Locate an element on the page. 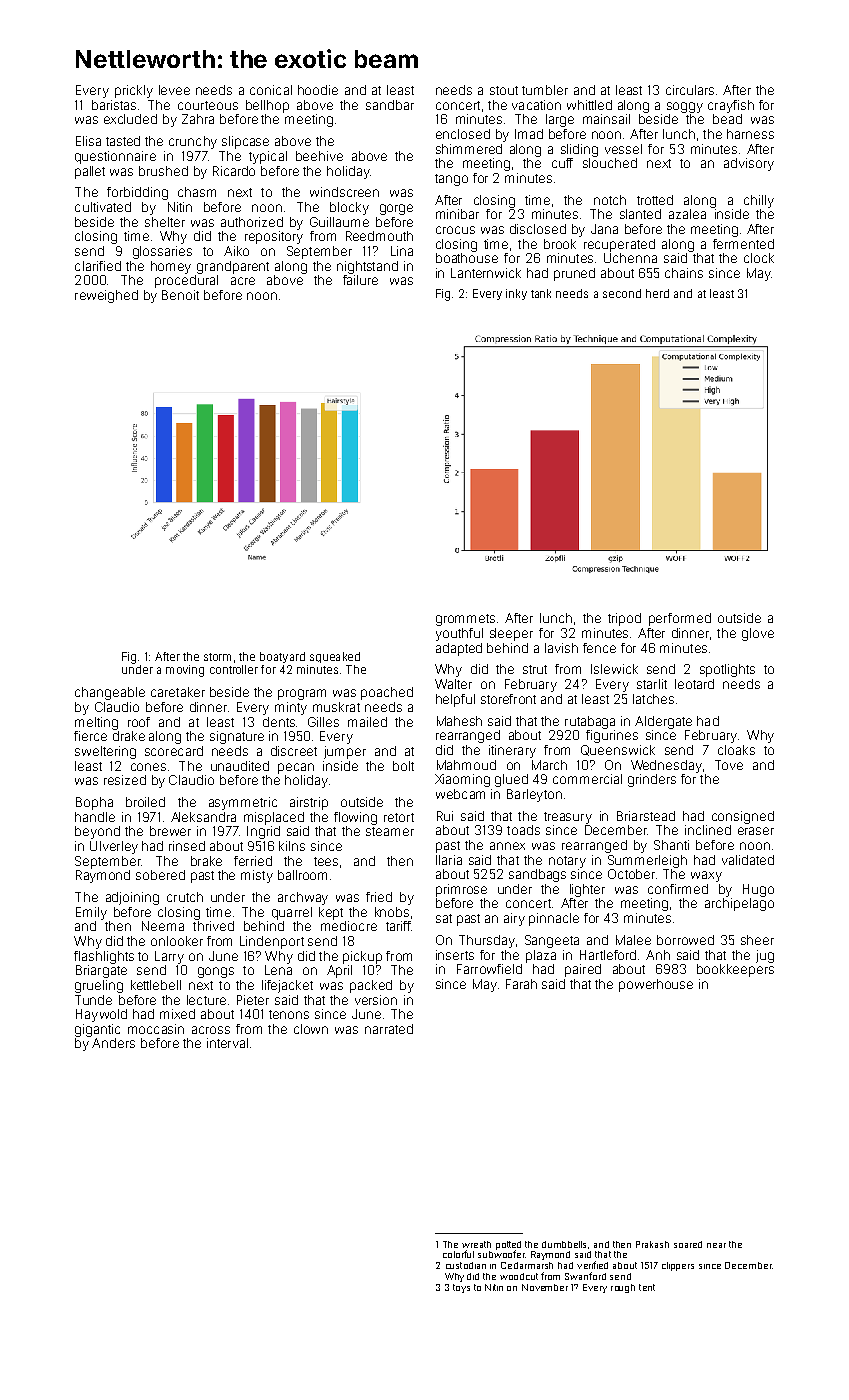 This page has width=849, height=1400. tango is located at coordinates (451, 180).
